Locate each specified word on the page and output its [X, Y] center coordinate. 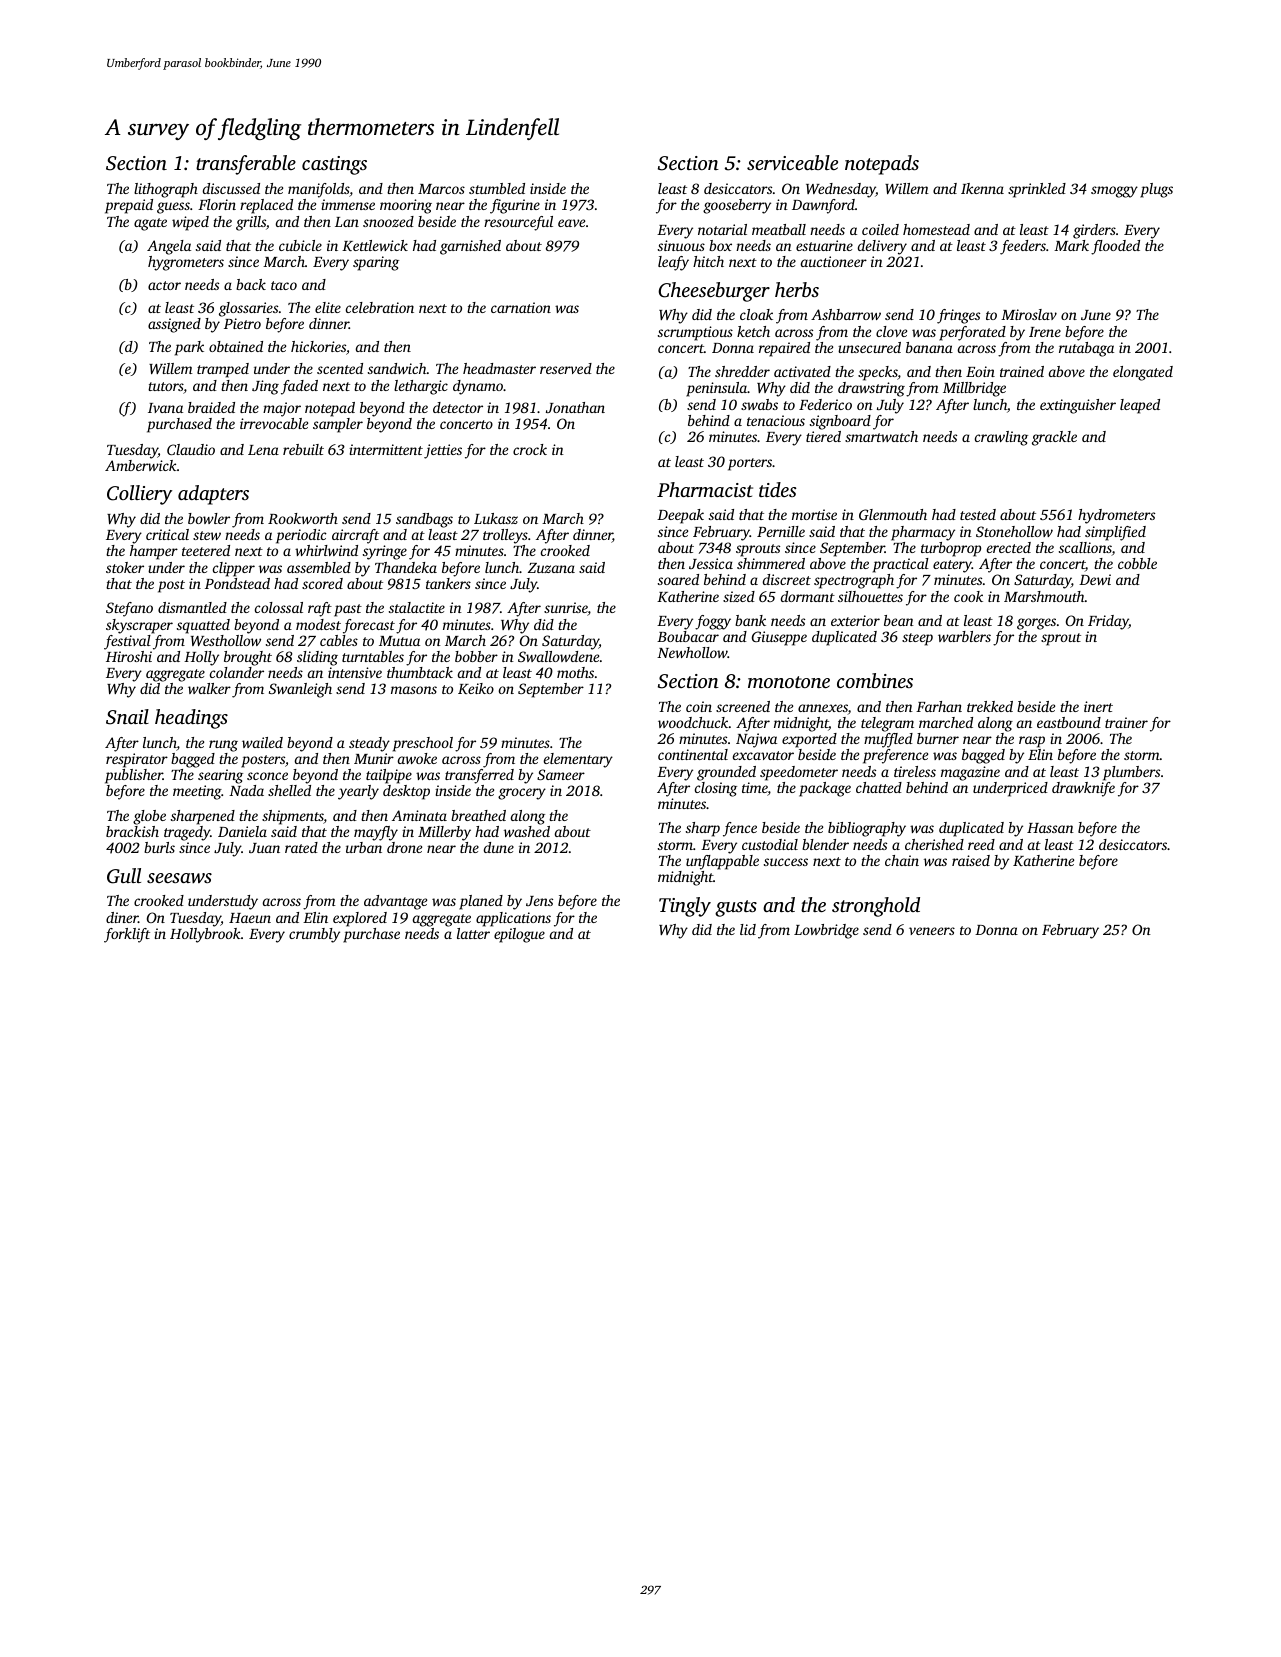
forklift [127, 935]
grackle [1054, 438]
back [251, 284]
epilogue [519, 935]
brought [248, 658]
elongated [1143, 373]
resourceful [518, 223]
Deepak [680, 516]
